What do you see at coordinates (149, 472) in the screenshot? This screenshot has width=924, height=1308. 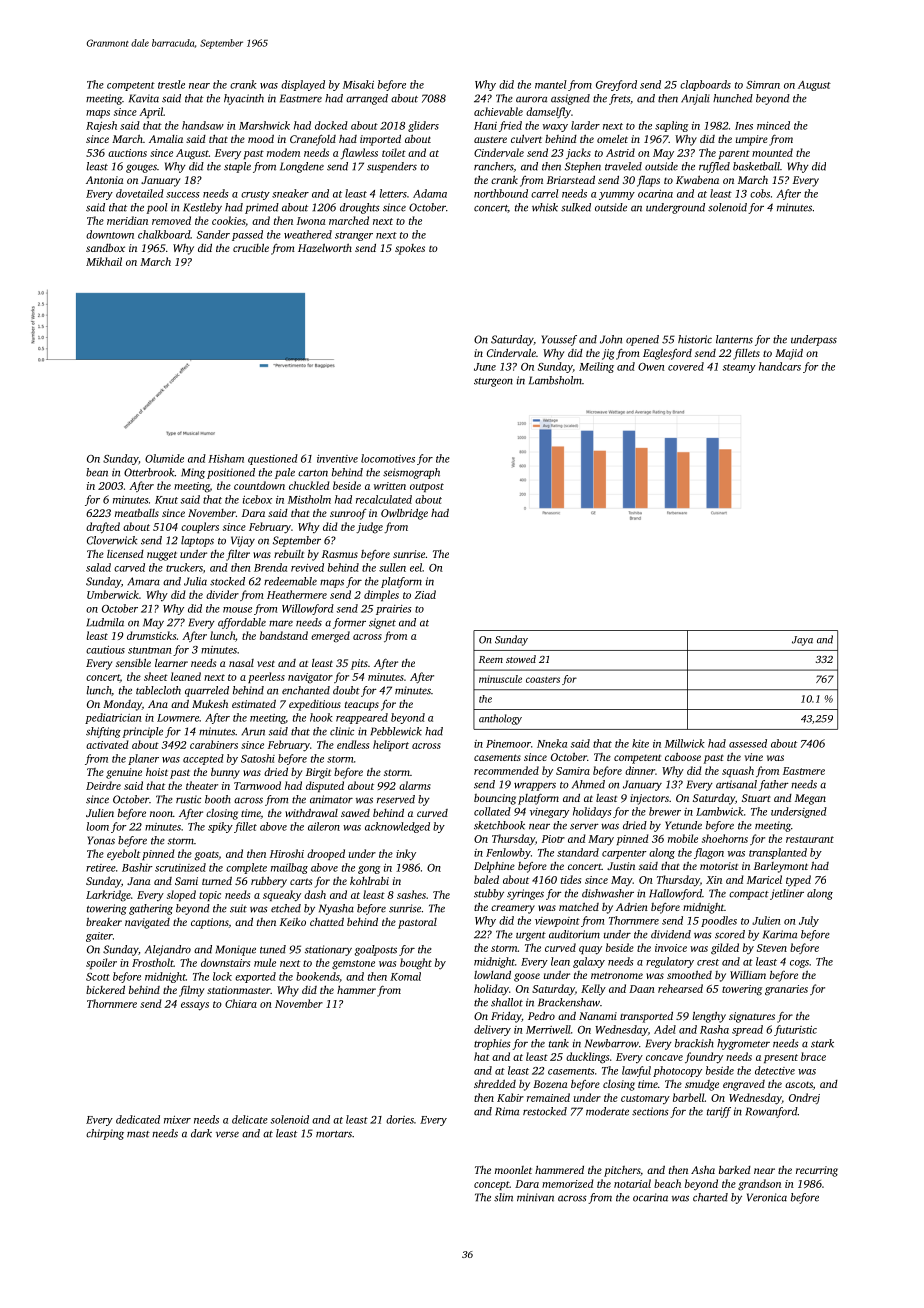 I see `Otterbrook` at bounding box center [149, 472].
